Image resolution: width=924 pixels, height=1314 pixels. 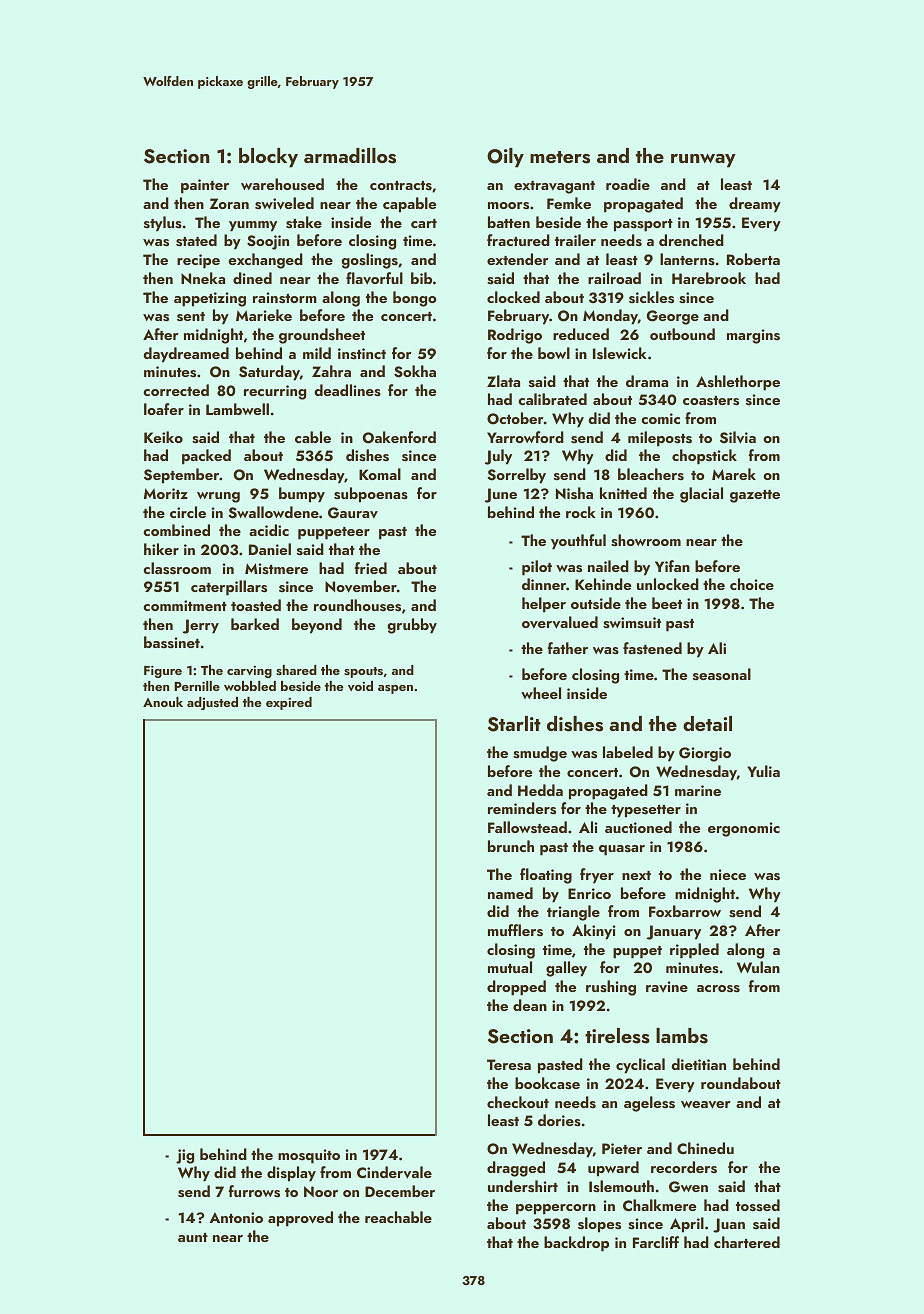 What do you see at coordinates (660, 439) in the screenshot?
I see `mileposts` at bounding box center [660, 439].
